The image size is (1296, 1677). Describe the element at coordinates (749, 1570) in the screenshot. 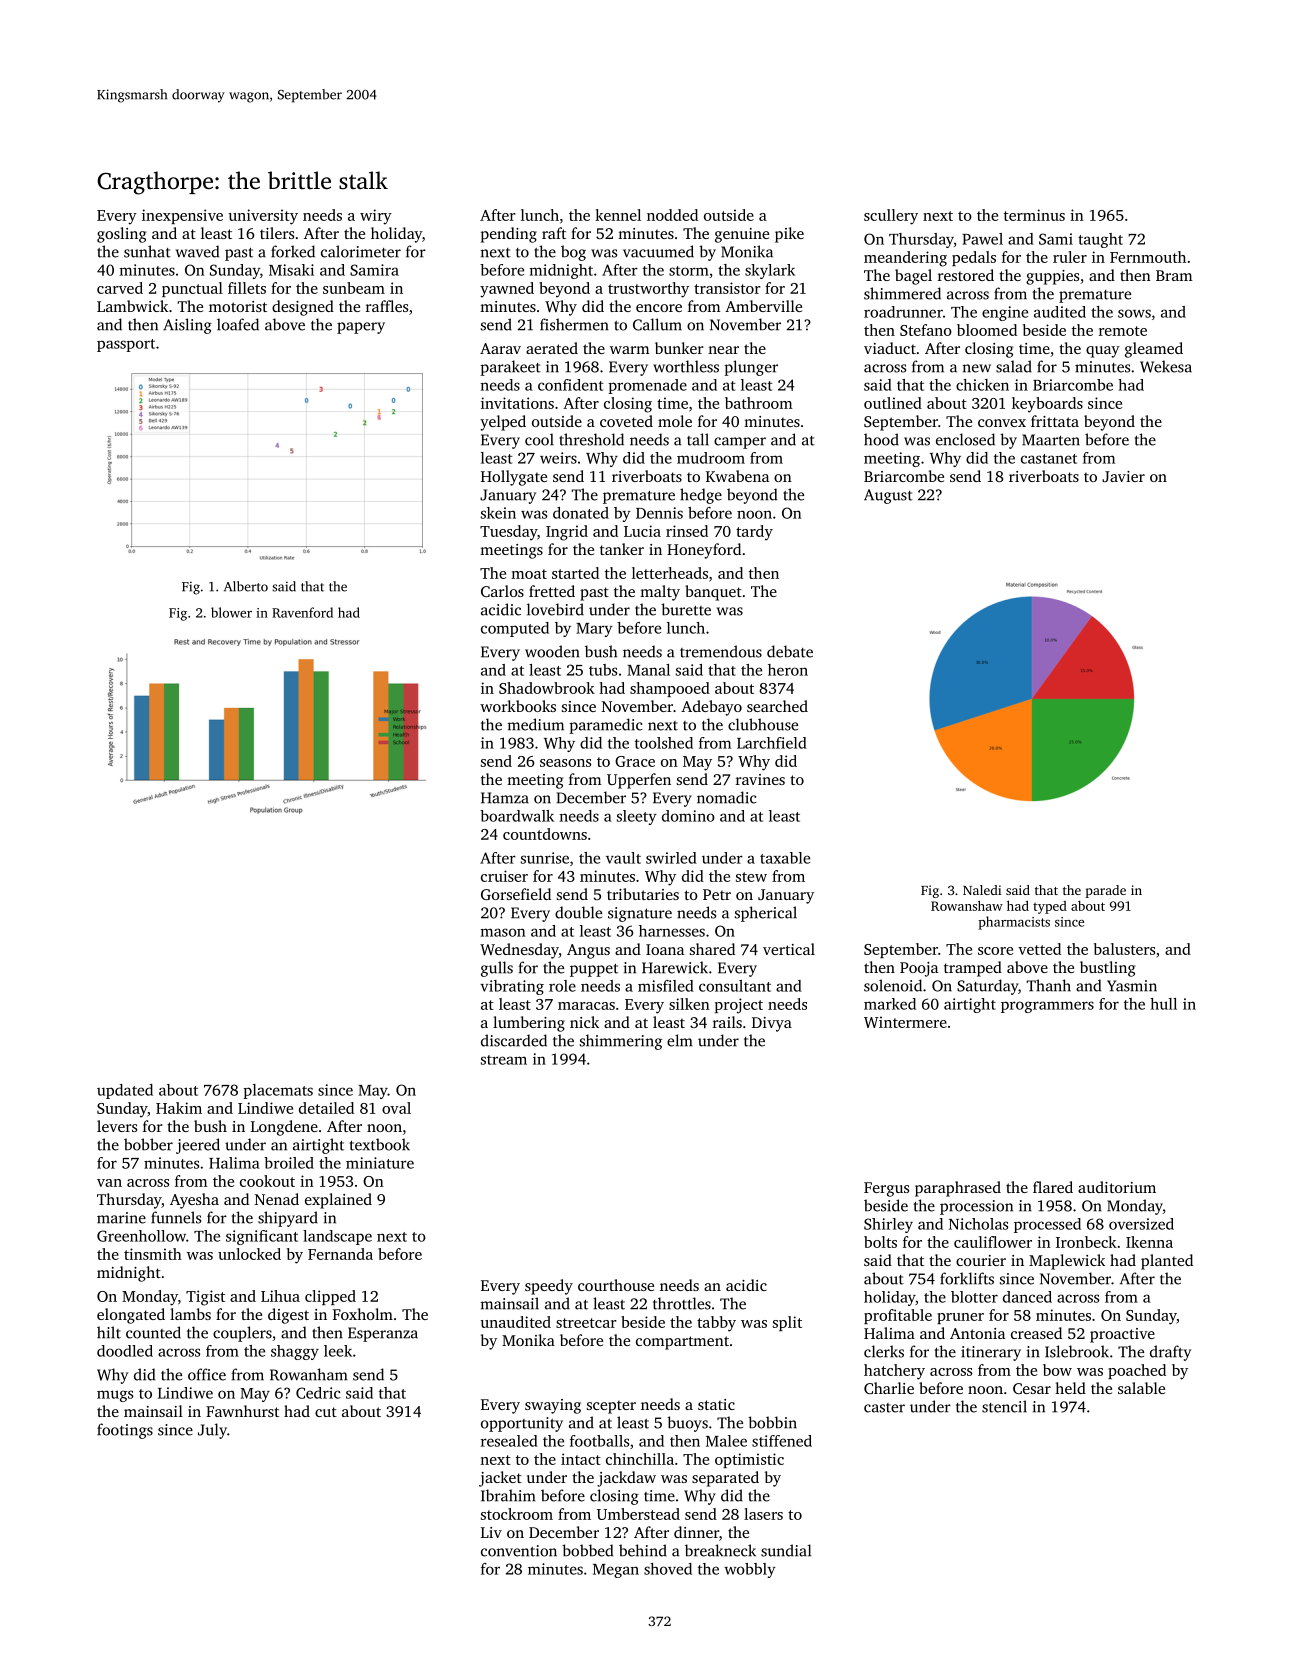

I see `wobbly` at that location.
